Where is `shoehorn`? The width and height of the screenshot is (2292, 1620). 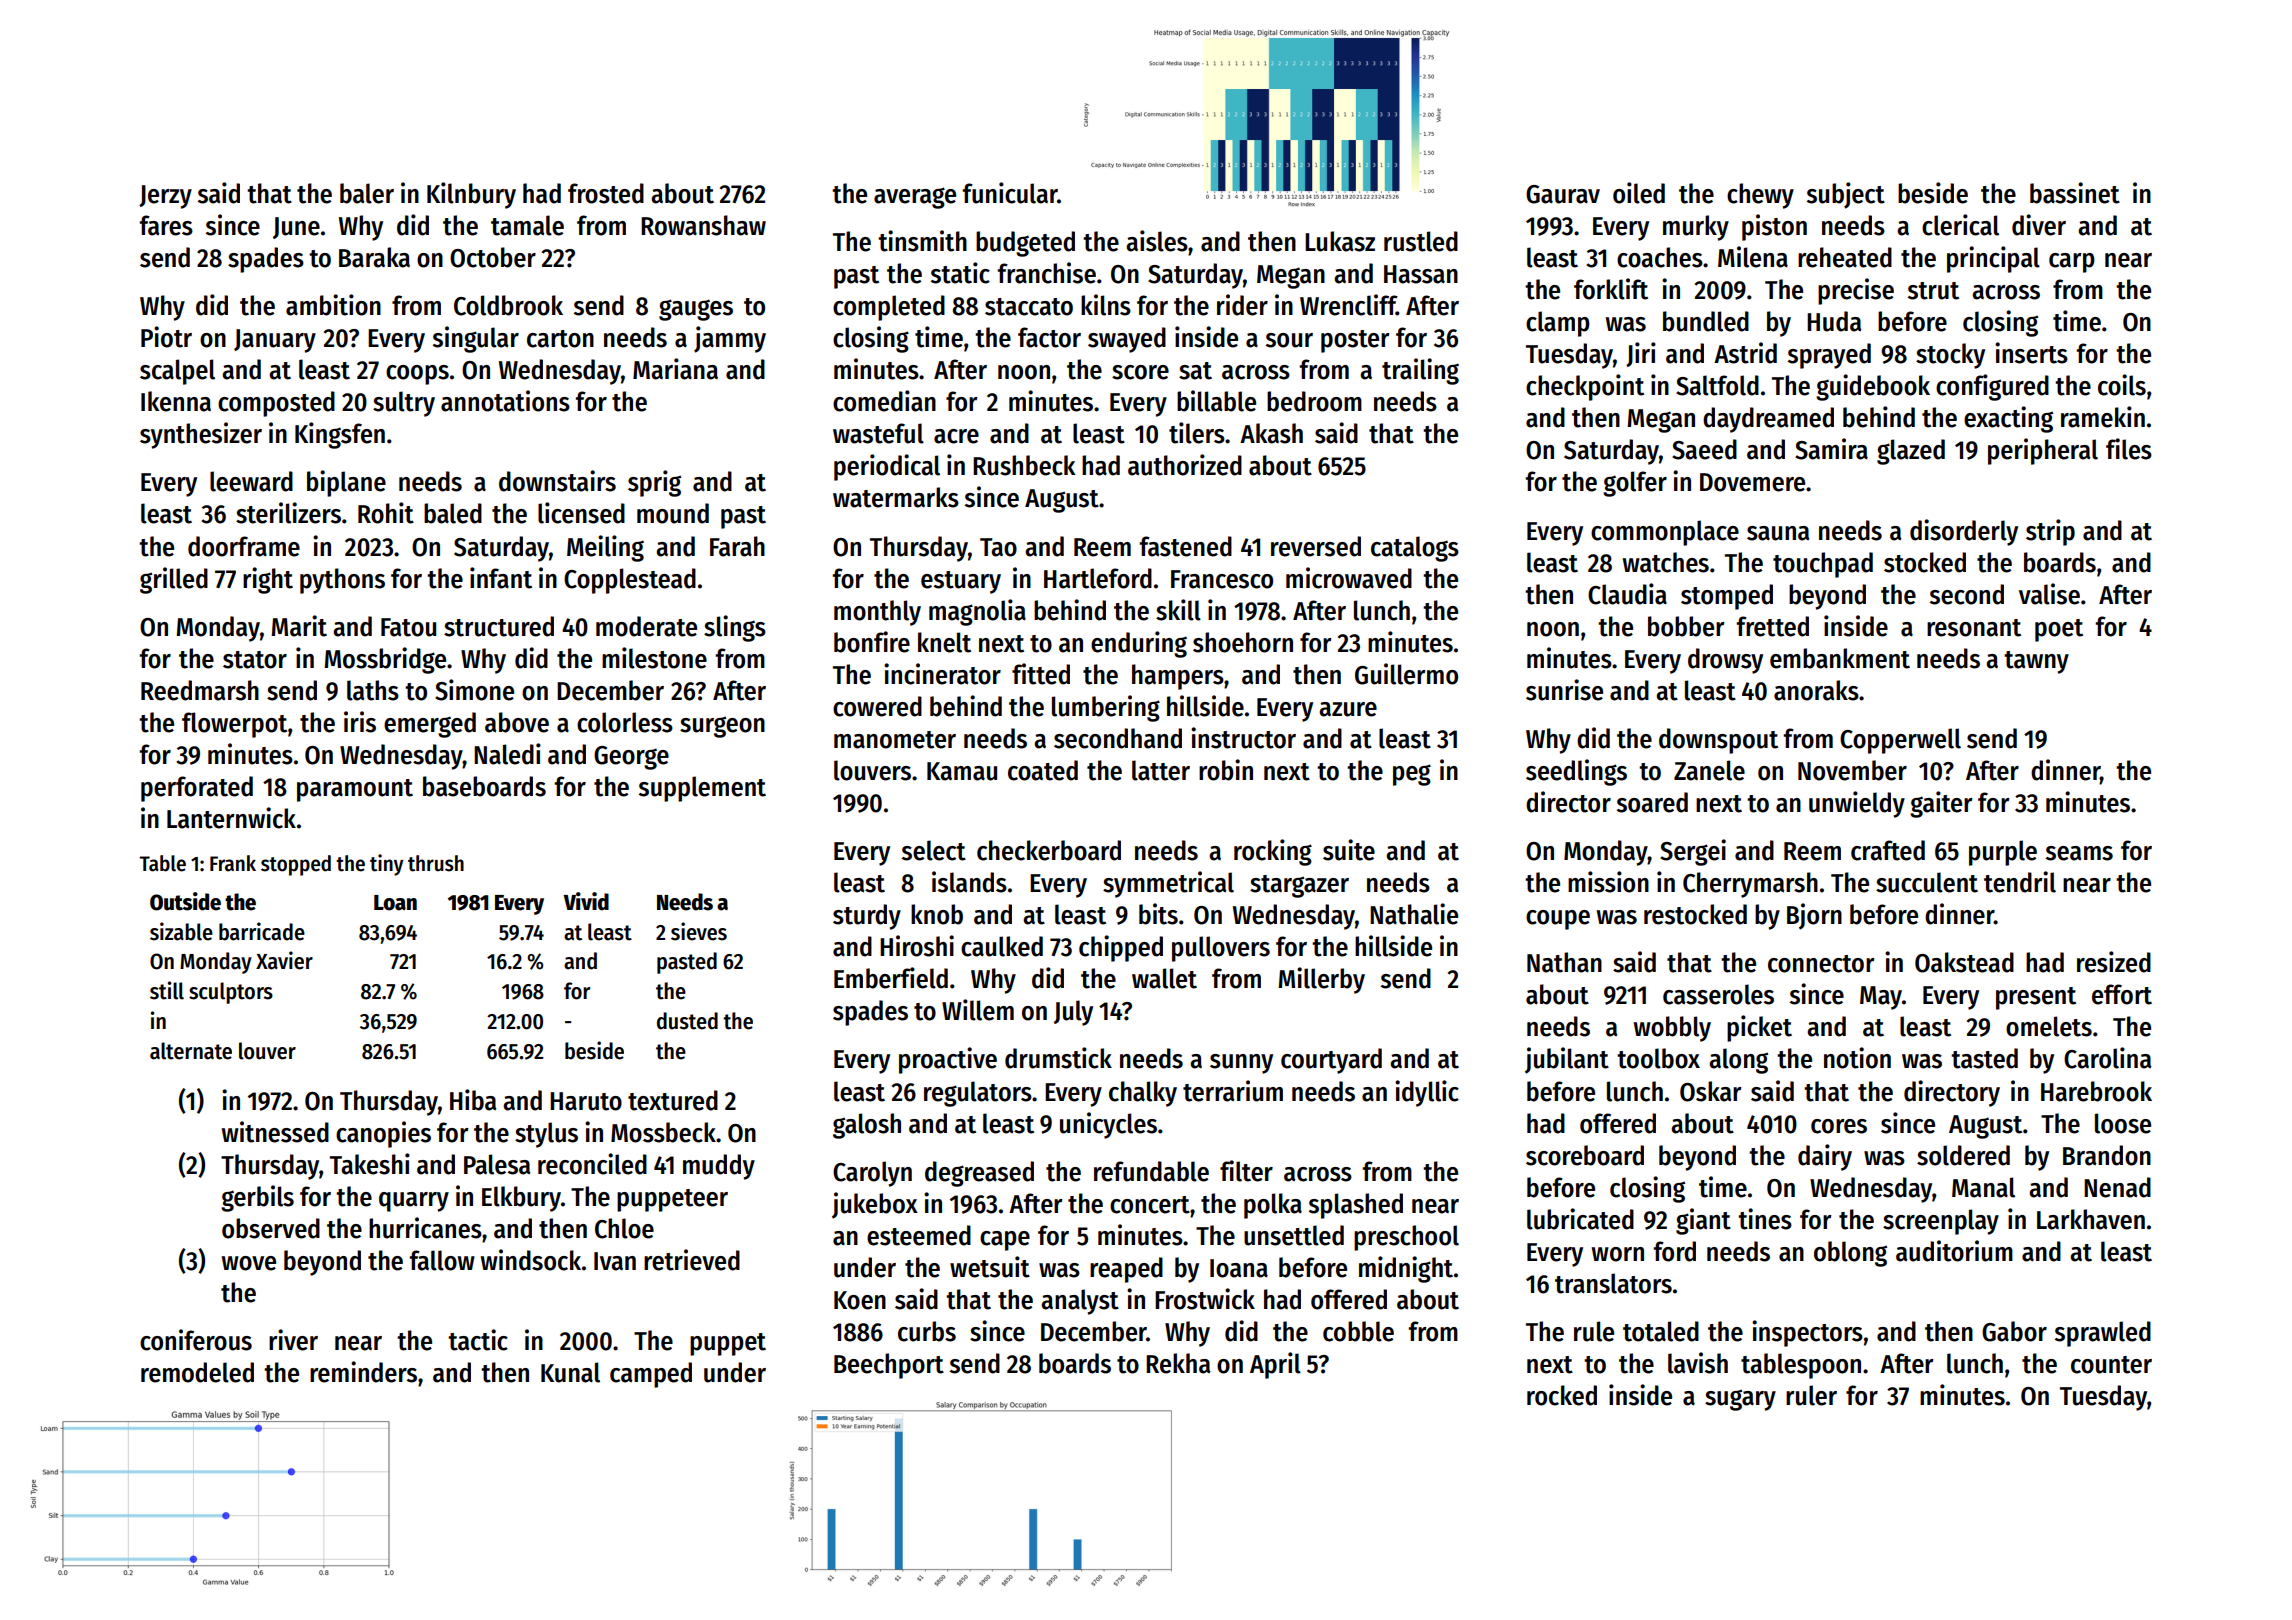 shoehorn is located at coordinates (1243, 642).
